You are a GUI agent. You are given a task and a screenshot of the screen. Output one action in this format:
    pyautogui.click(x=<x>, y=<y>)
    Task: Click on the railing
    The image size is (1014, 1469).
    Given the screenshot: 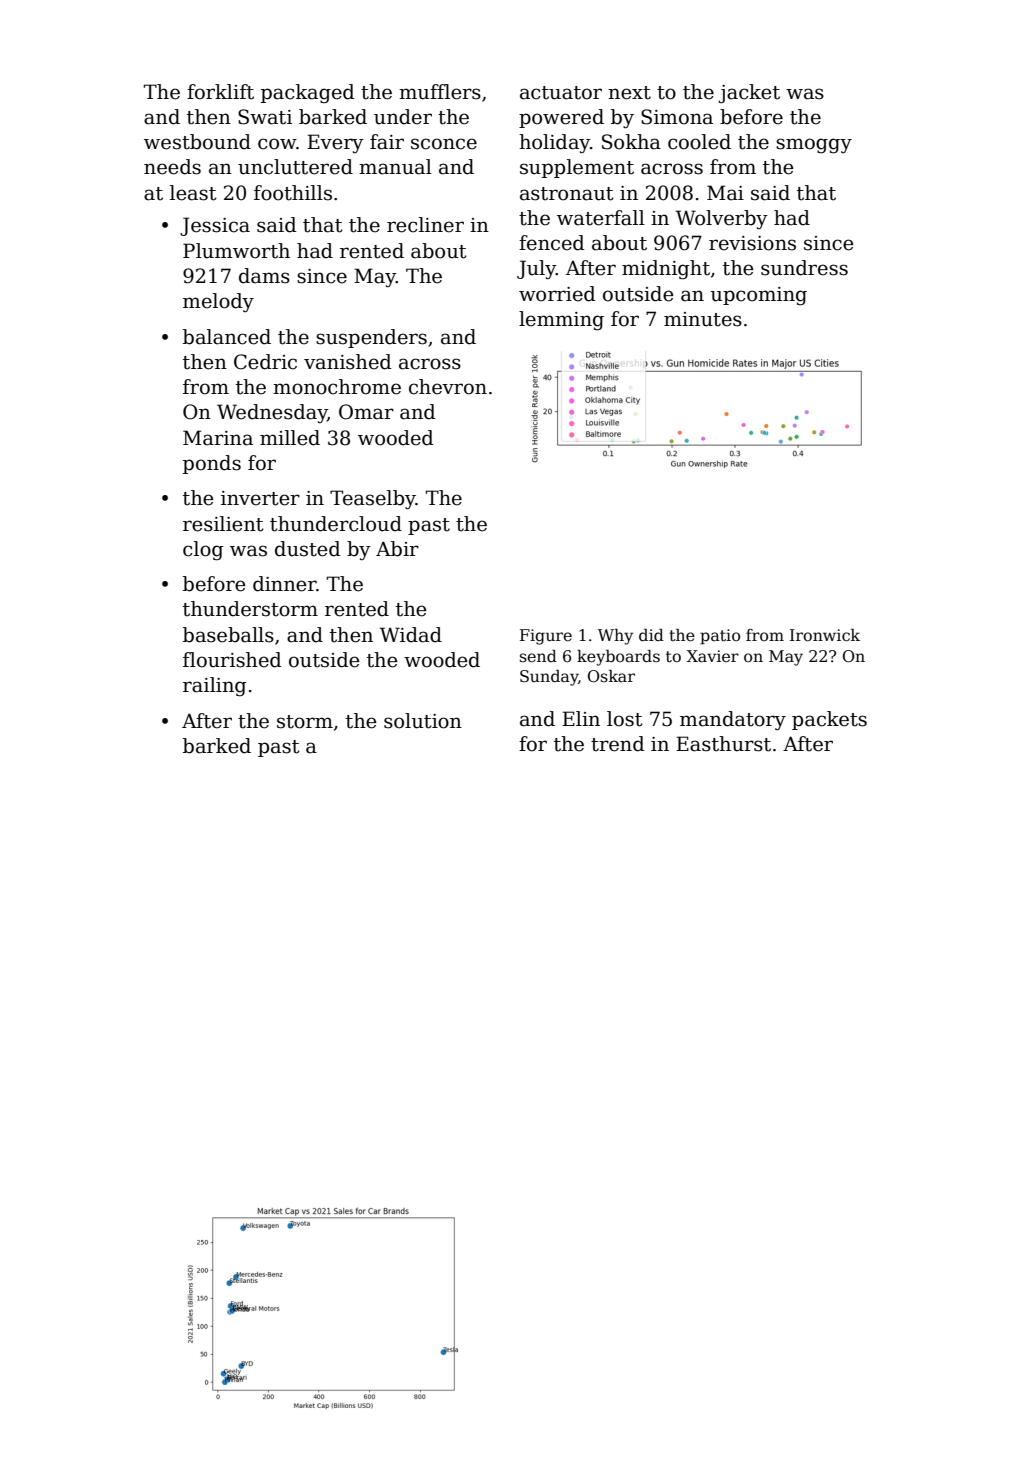 What is the action you would take?
    pyautogui.click(x=215, y=687)
